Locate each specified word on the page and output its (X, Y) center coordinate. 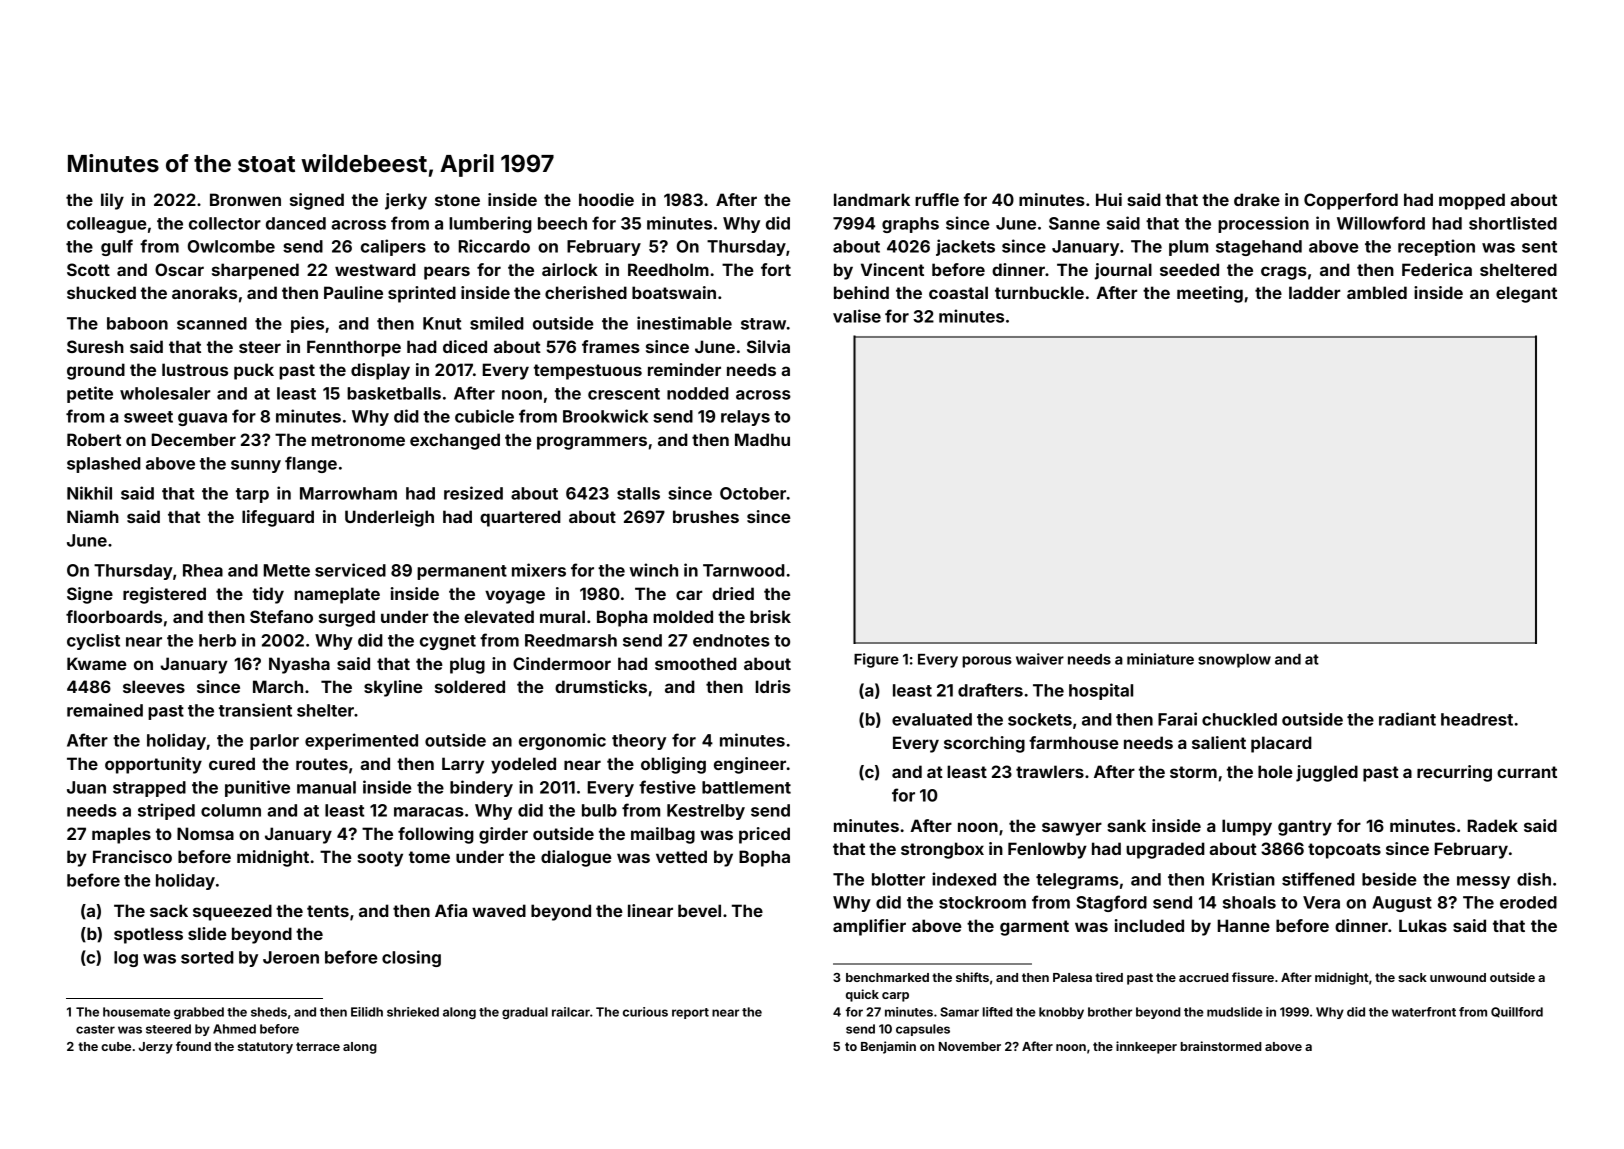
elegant (1526, 294)
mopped (1472, 201)
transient (255, 710)
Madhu (762, 439)
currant (1527, 772)
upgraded (1165, 850)
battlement (746, 787)
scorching (984, 744)
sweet (148, 417)
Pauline (353, 292)
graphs (910, 225)
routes (322, 764)
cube (116, 1046)
